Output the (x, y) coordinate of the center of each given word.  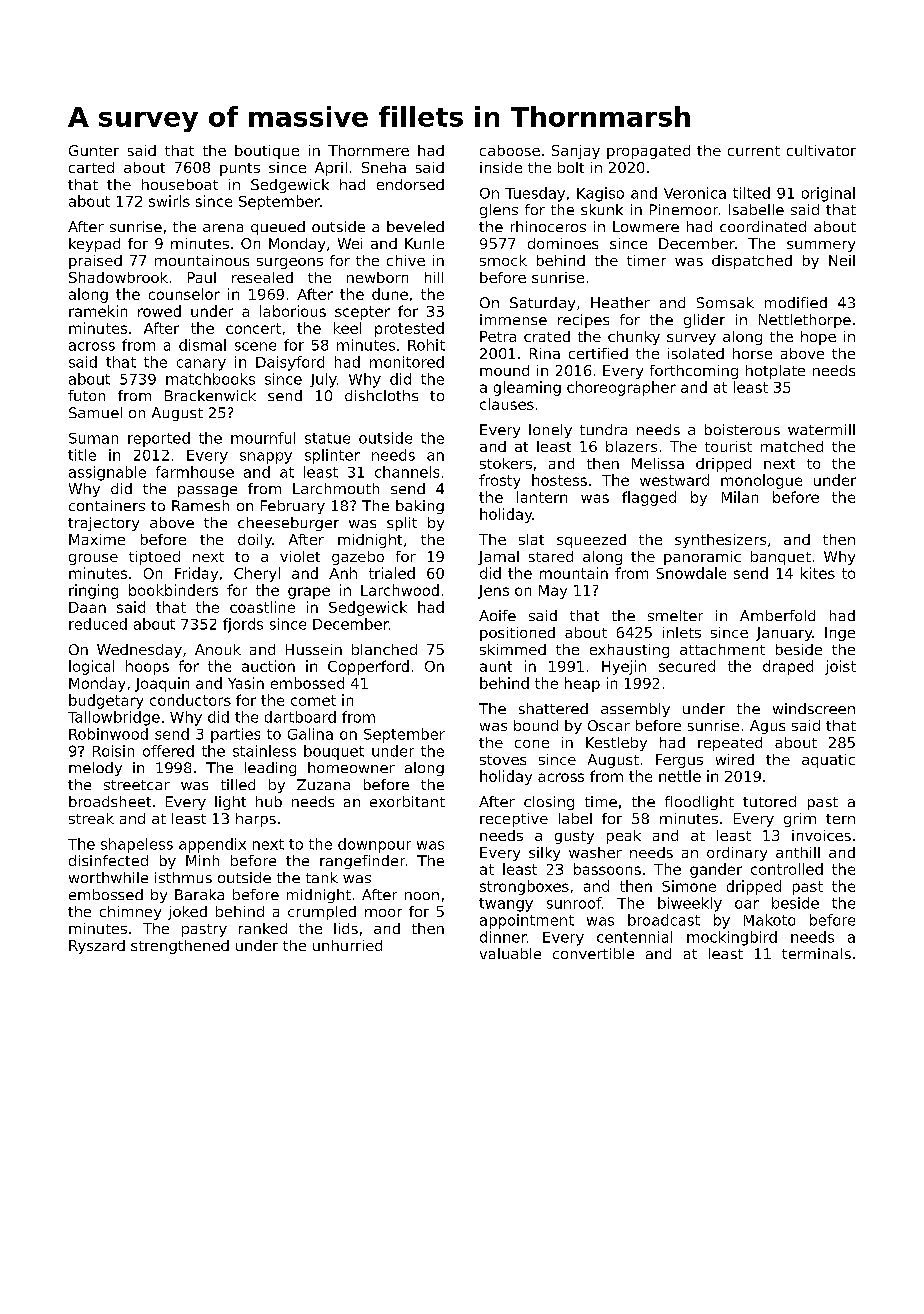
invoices (821, 835)
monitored (407, 362)
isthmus (183, 877)
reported (159, 439)
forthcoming (694, 372)
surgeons (290, 263)
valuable (510, 953)
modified (796, 302)
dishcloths (381, 395)
